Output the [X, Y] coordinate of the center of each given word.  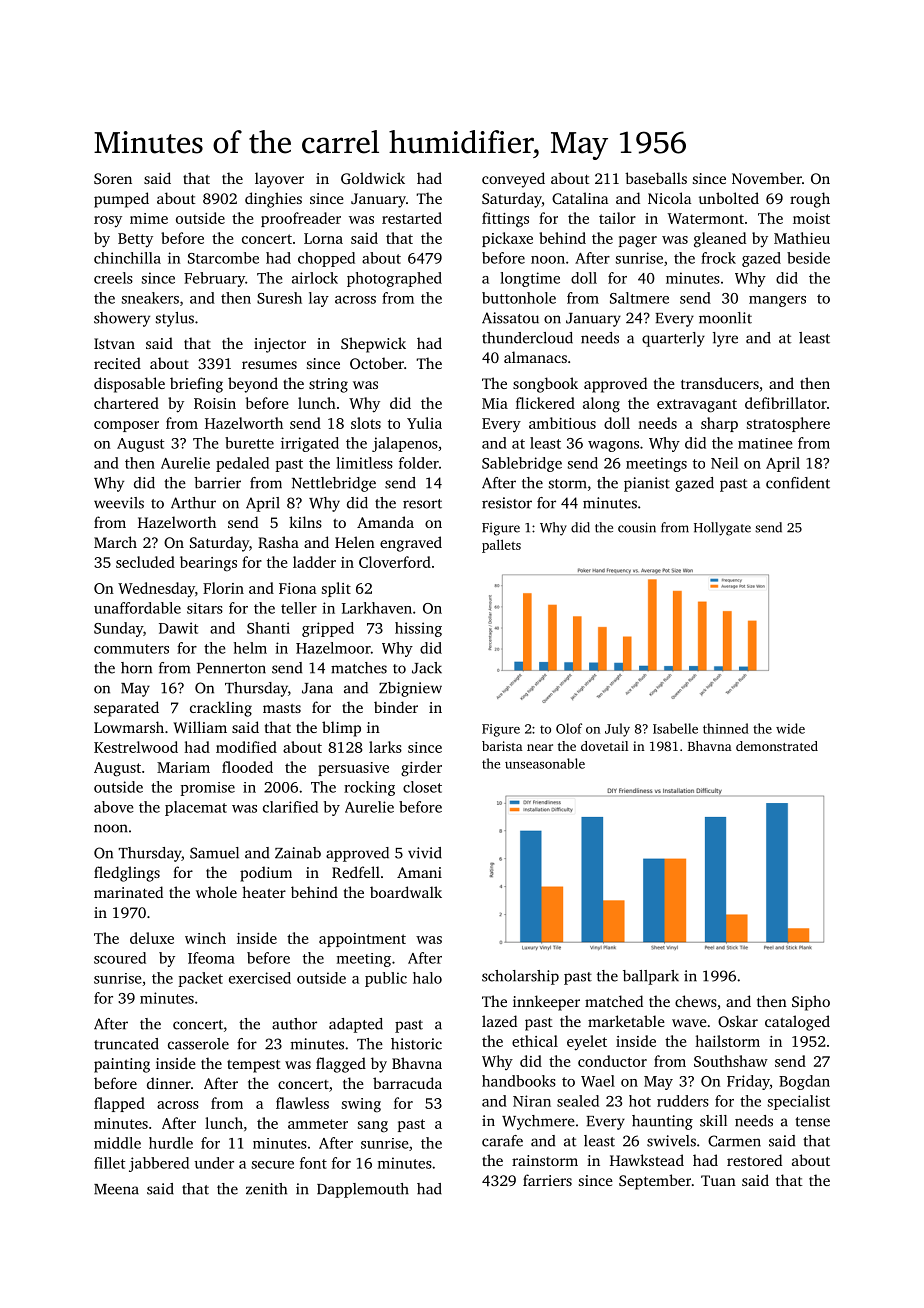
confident [798, 483]
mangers [777, 301]
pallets [501, 546]
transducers [720, 383]
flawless [302, 1103]
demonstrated [777, 746]
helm [250, 648]
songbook [545, 385]
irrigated [310, 444]
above [114, 807]
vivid [425, 853]
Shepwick [373, 345]
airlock [315, 278]
